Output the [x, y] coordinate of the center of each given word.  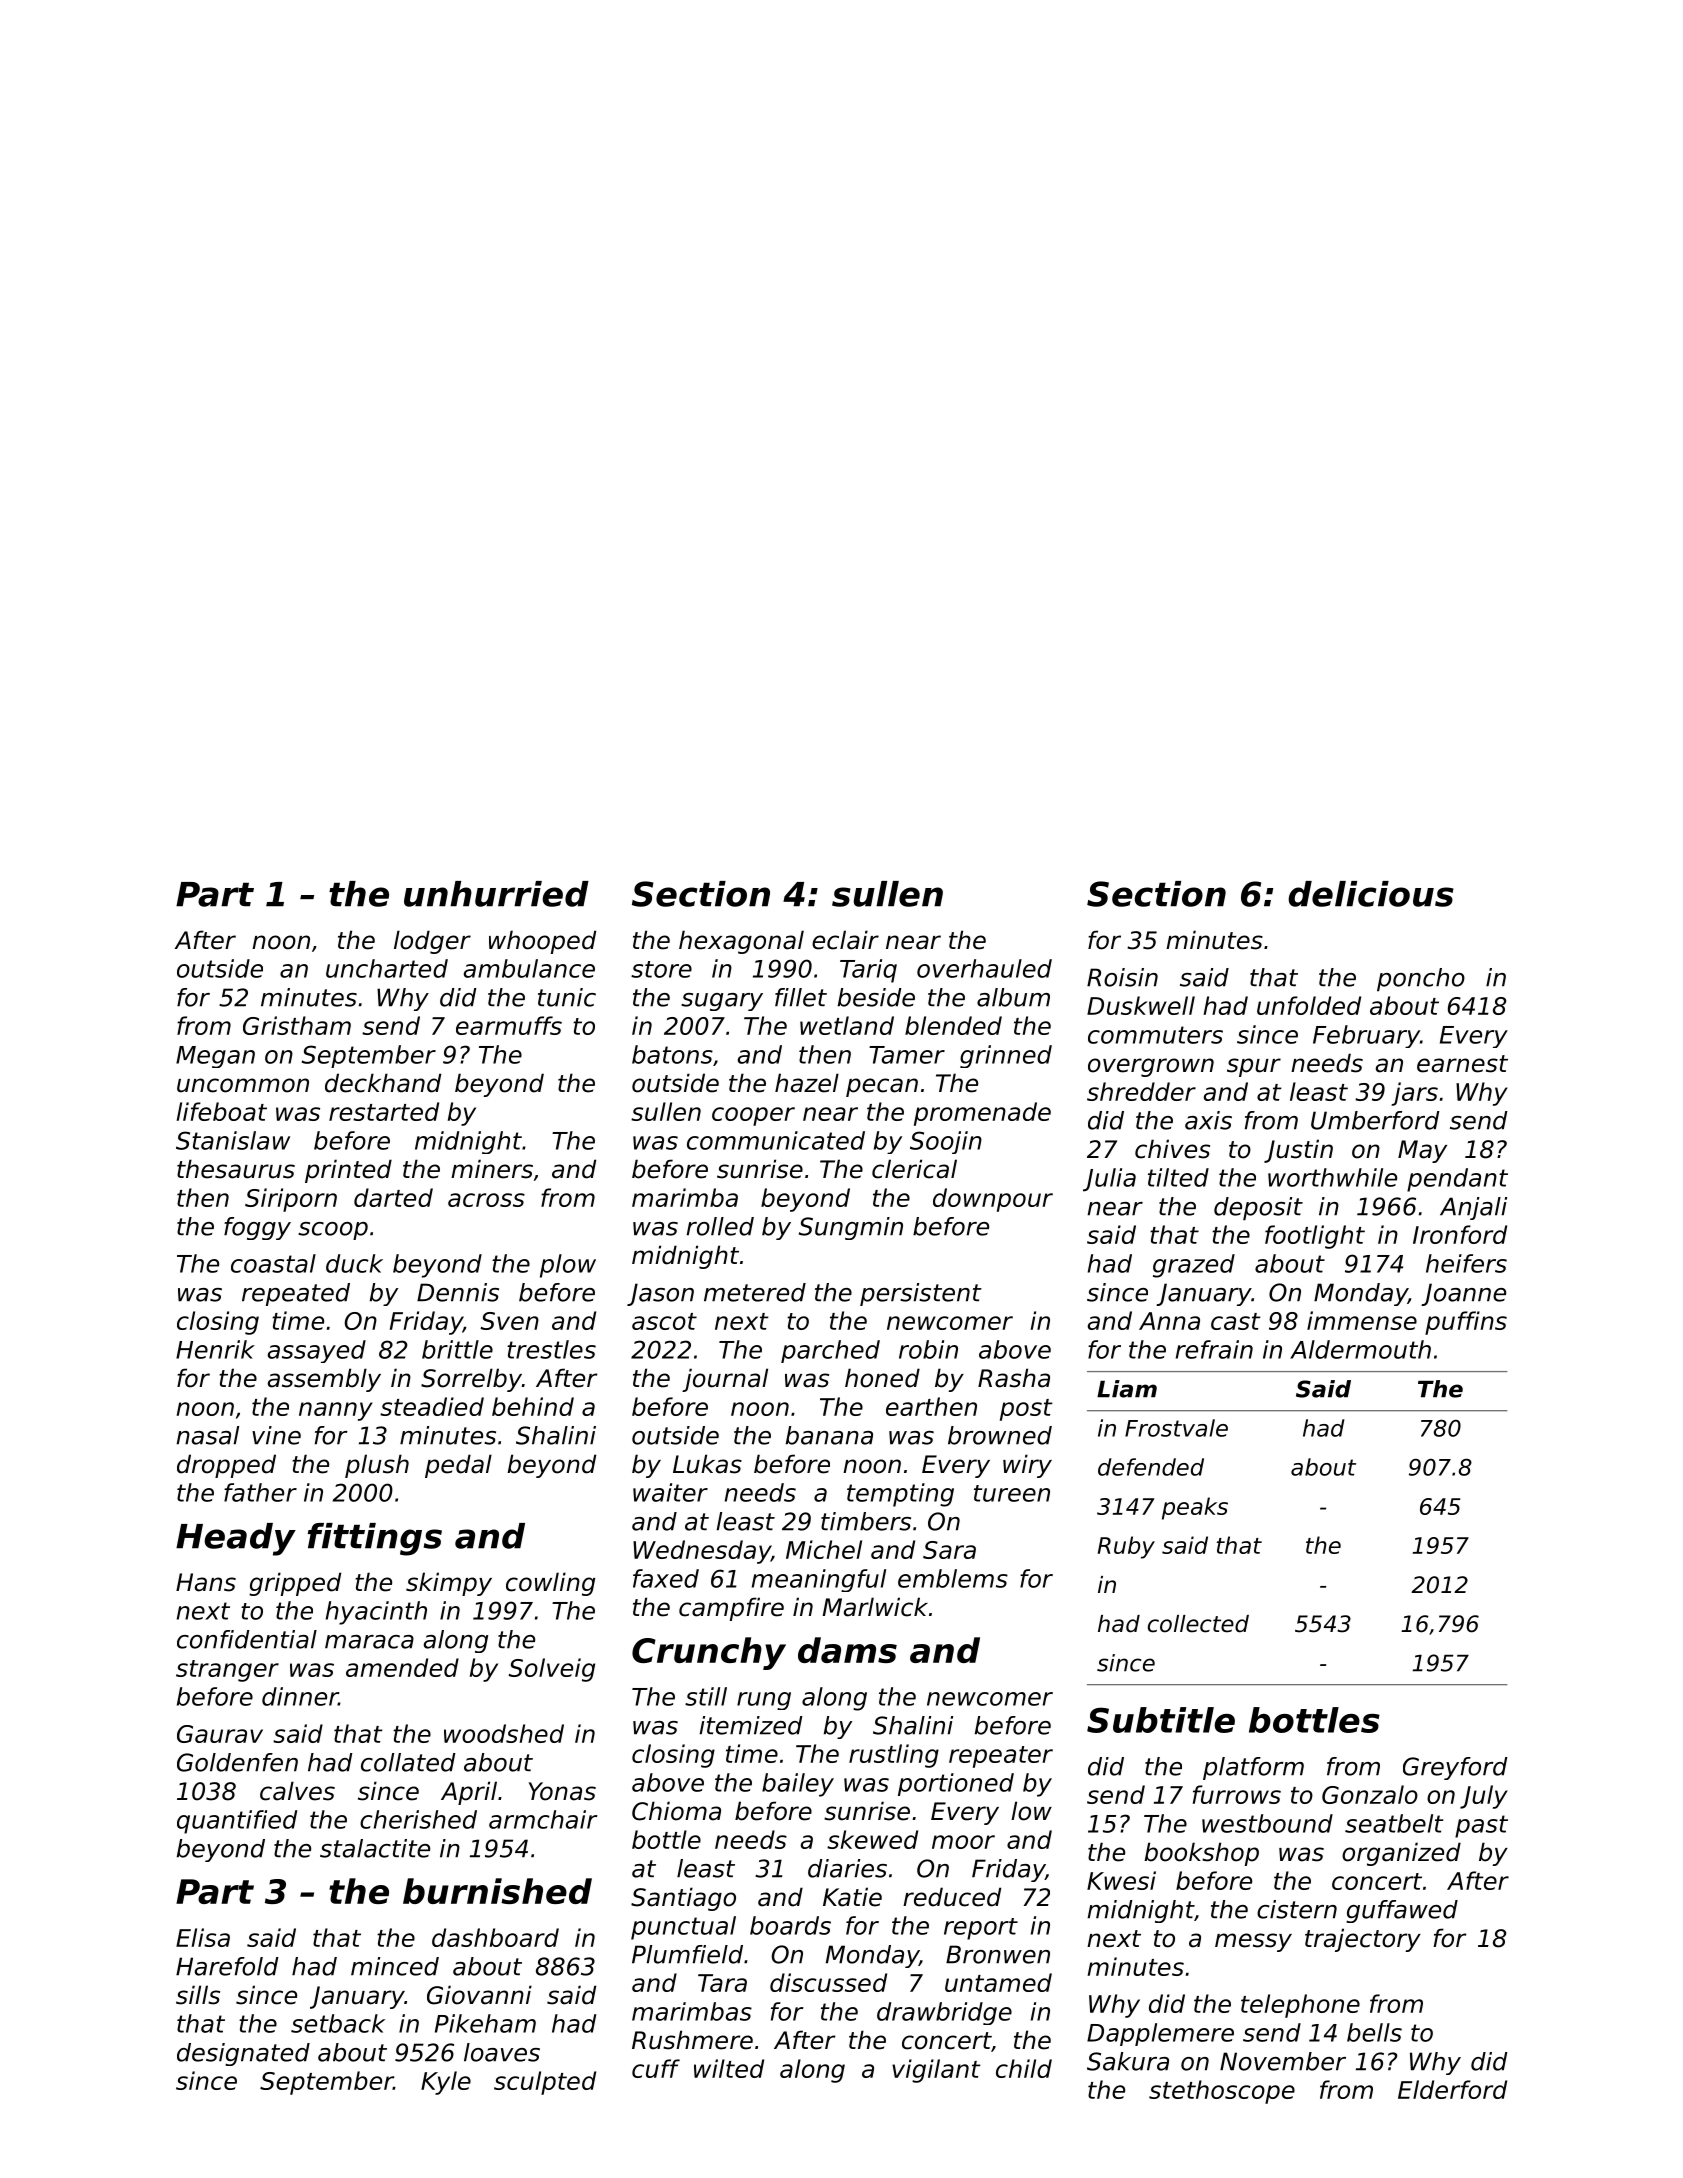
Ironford [1460, 1234]
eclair [845, 940]
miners [492, 1169]
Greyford [1455, 1768]
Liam [1127, 1389]
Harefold [227, 1966]
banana [829, 1435]
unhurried [496, 894]
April [469, 1793]
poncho [1421, 980]
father [260, 1492]
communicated [776, 1140]
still [706, 1696]
